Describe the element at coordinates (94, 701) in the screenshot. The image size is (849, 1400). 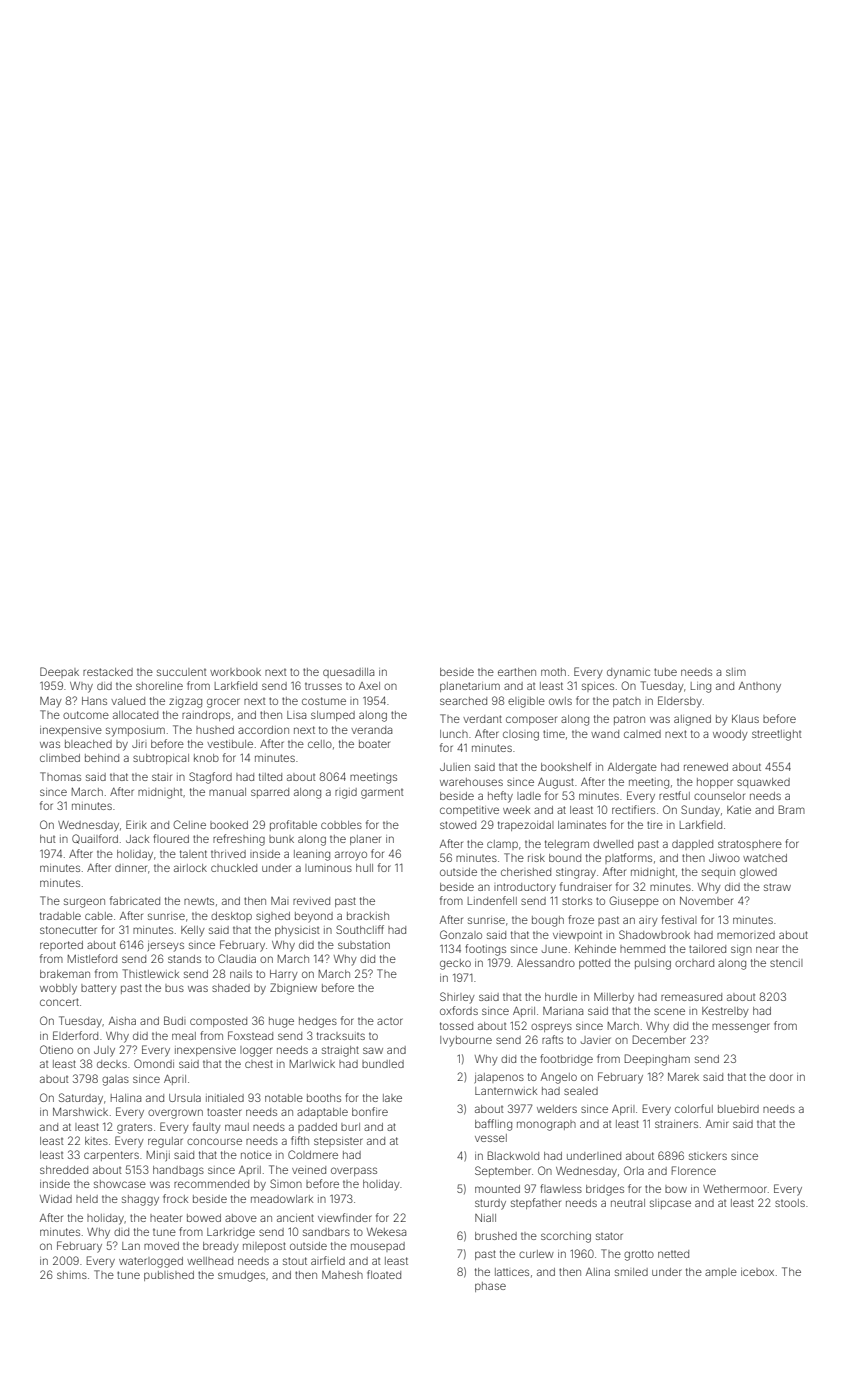
I see `Hans` at that location.
